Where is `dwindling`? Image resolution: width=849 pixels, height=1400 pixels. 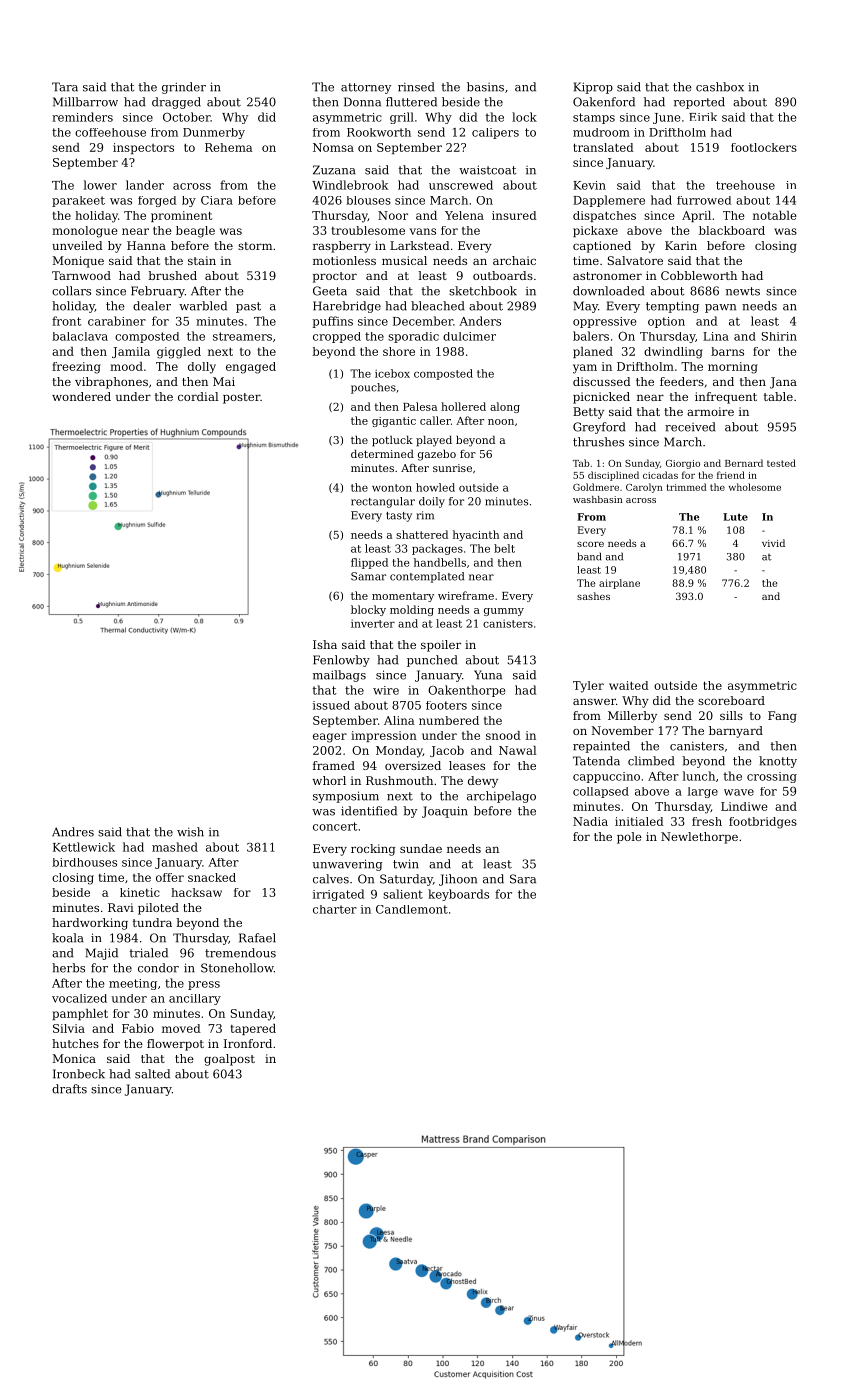 dwindling is located at coordinates (673, 353).
